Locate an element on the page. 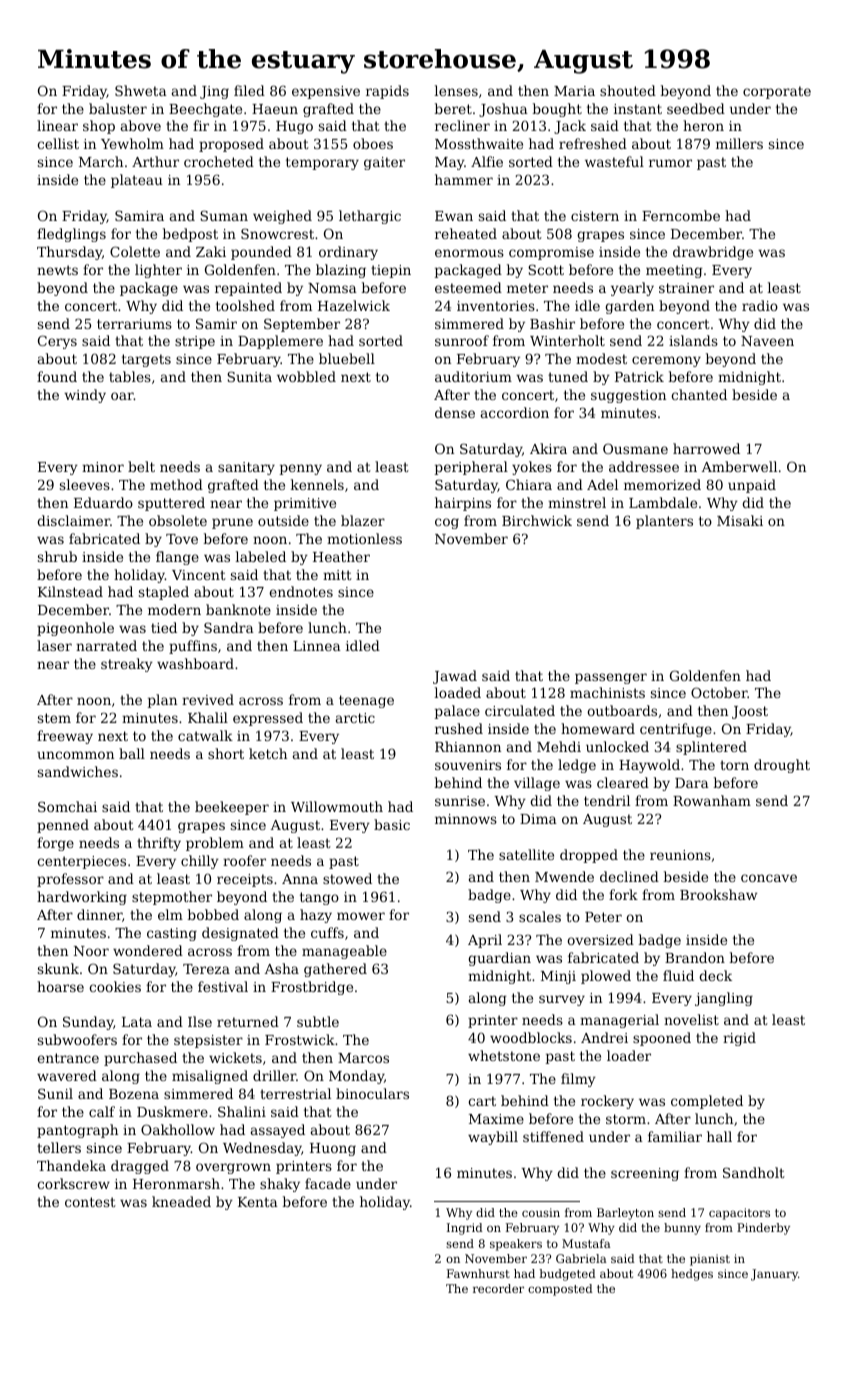 The height and width of the document is (1400, 849). rapids is located at coordinates (387, 92).
